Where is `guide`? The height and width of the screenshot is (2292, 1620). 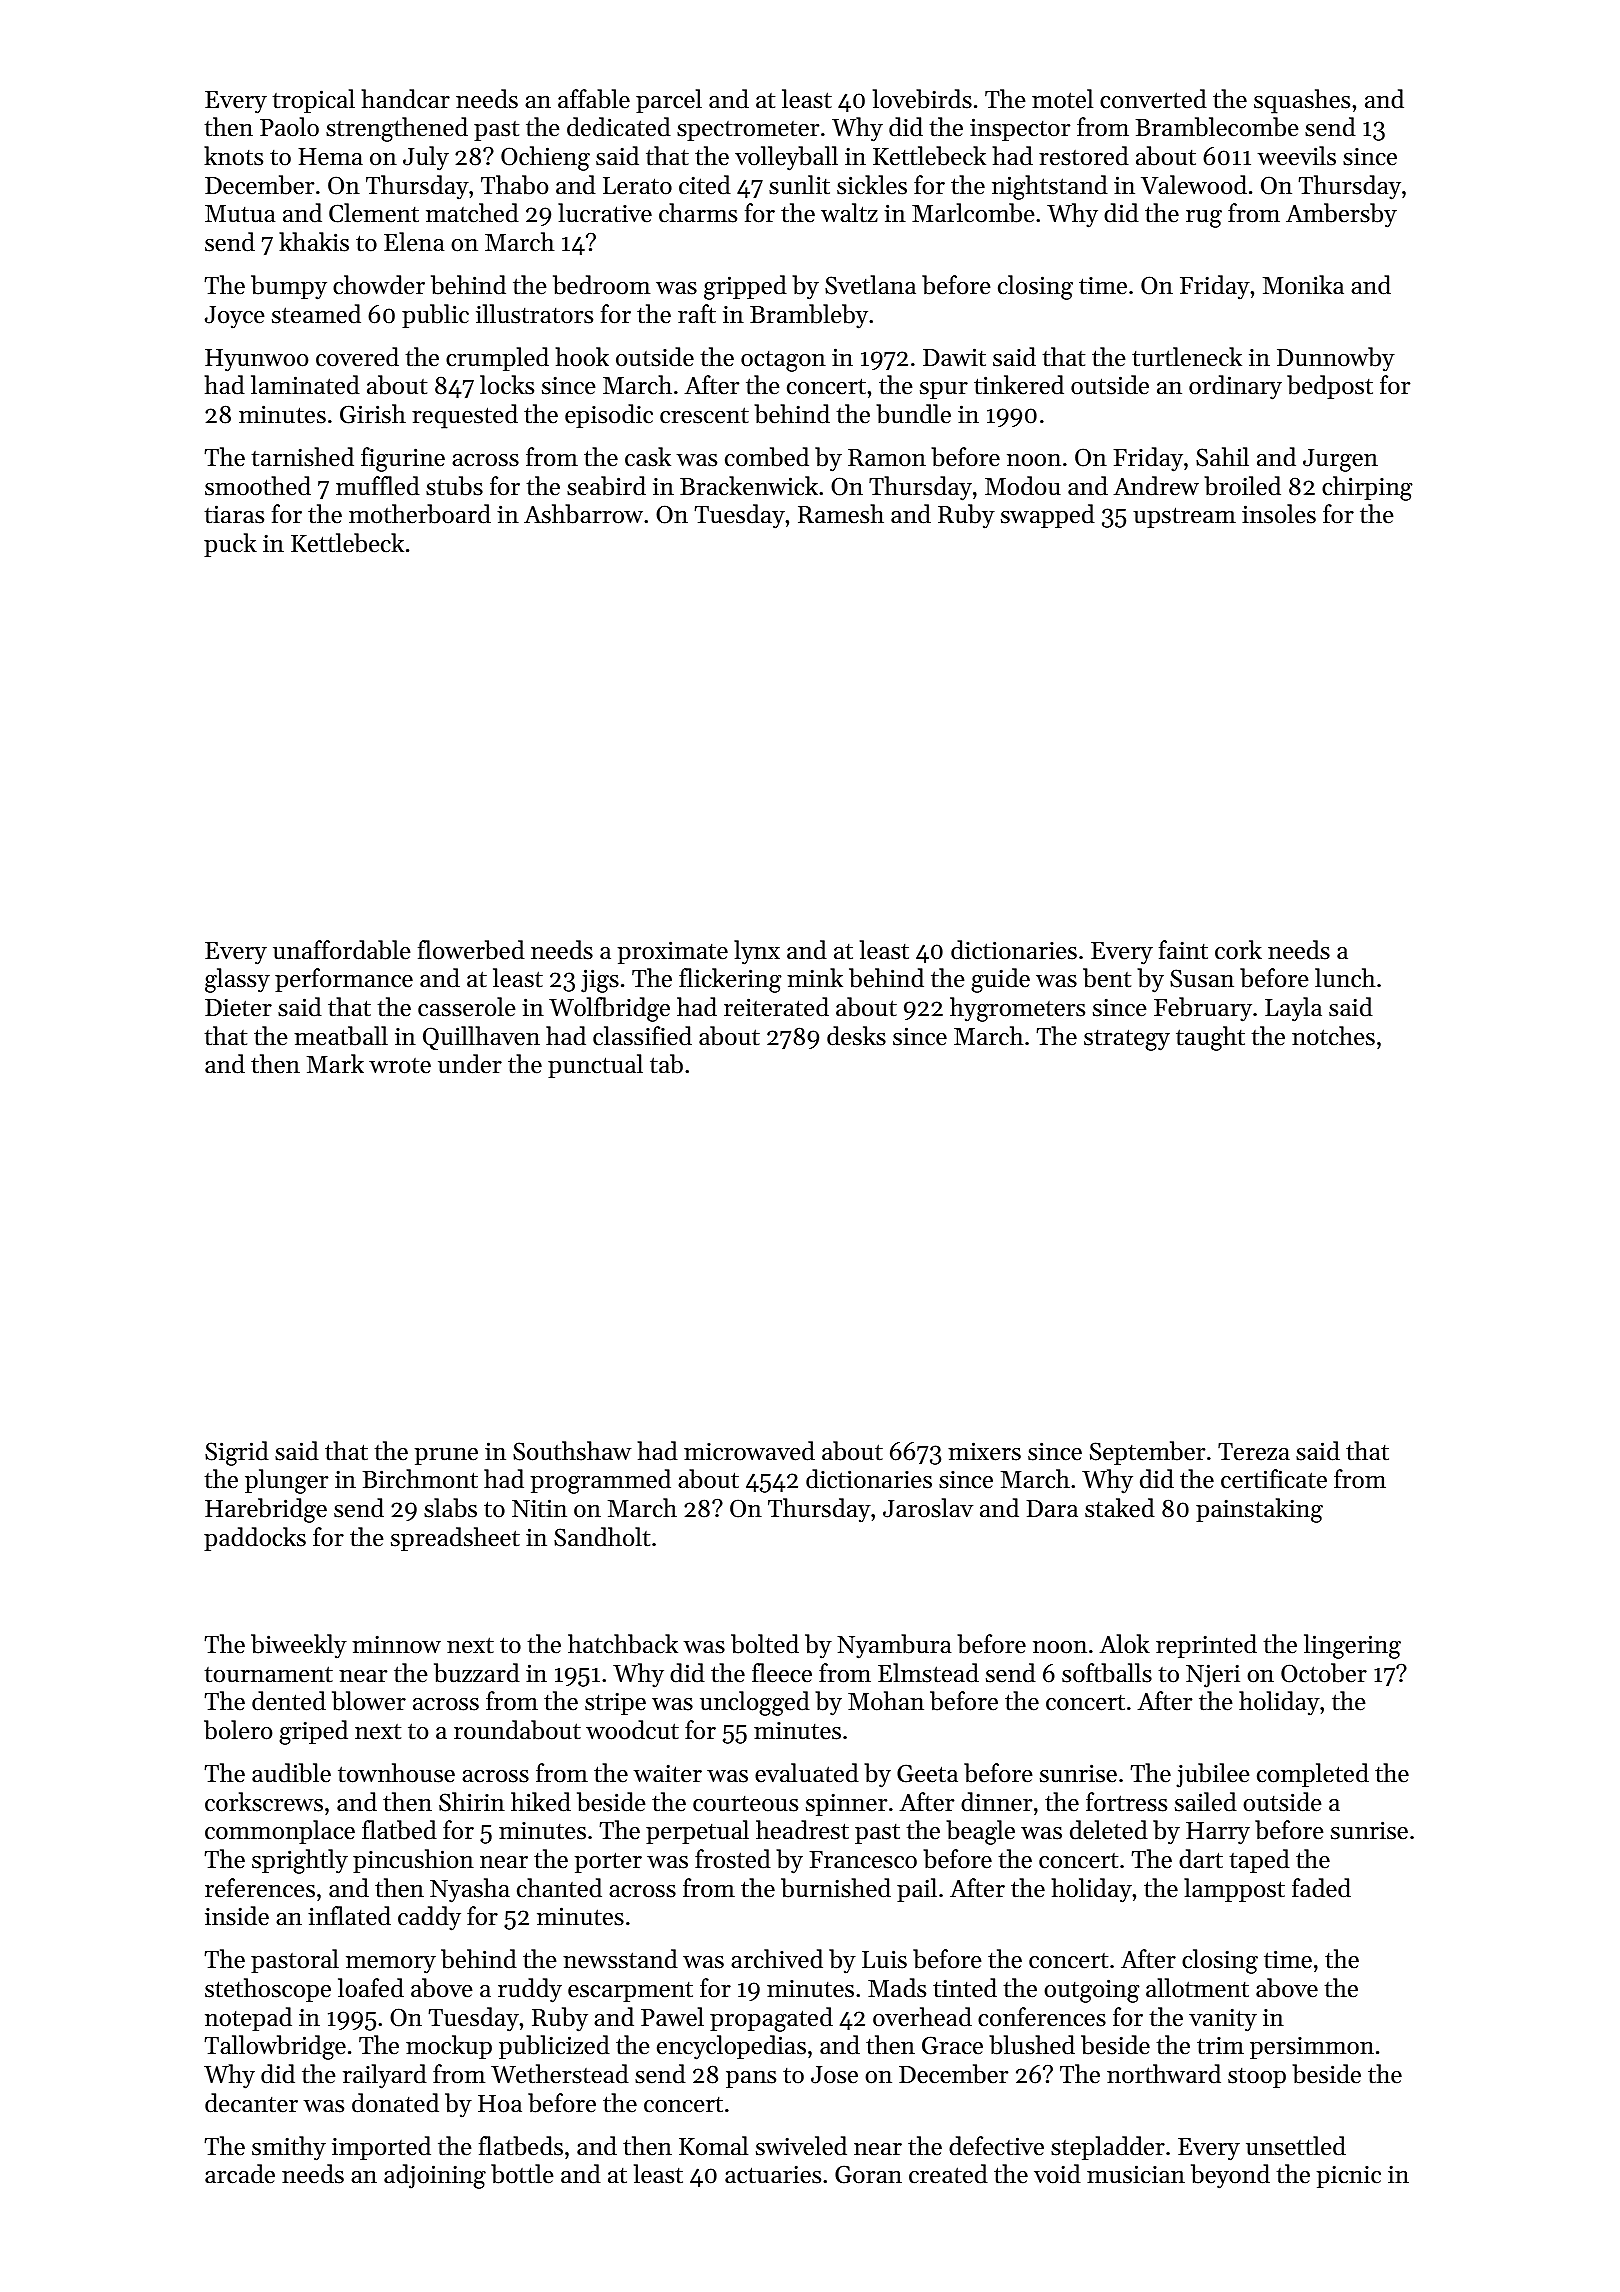
guide is located at coordinates (1001, 980).
